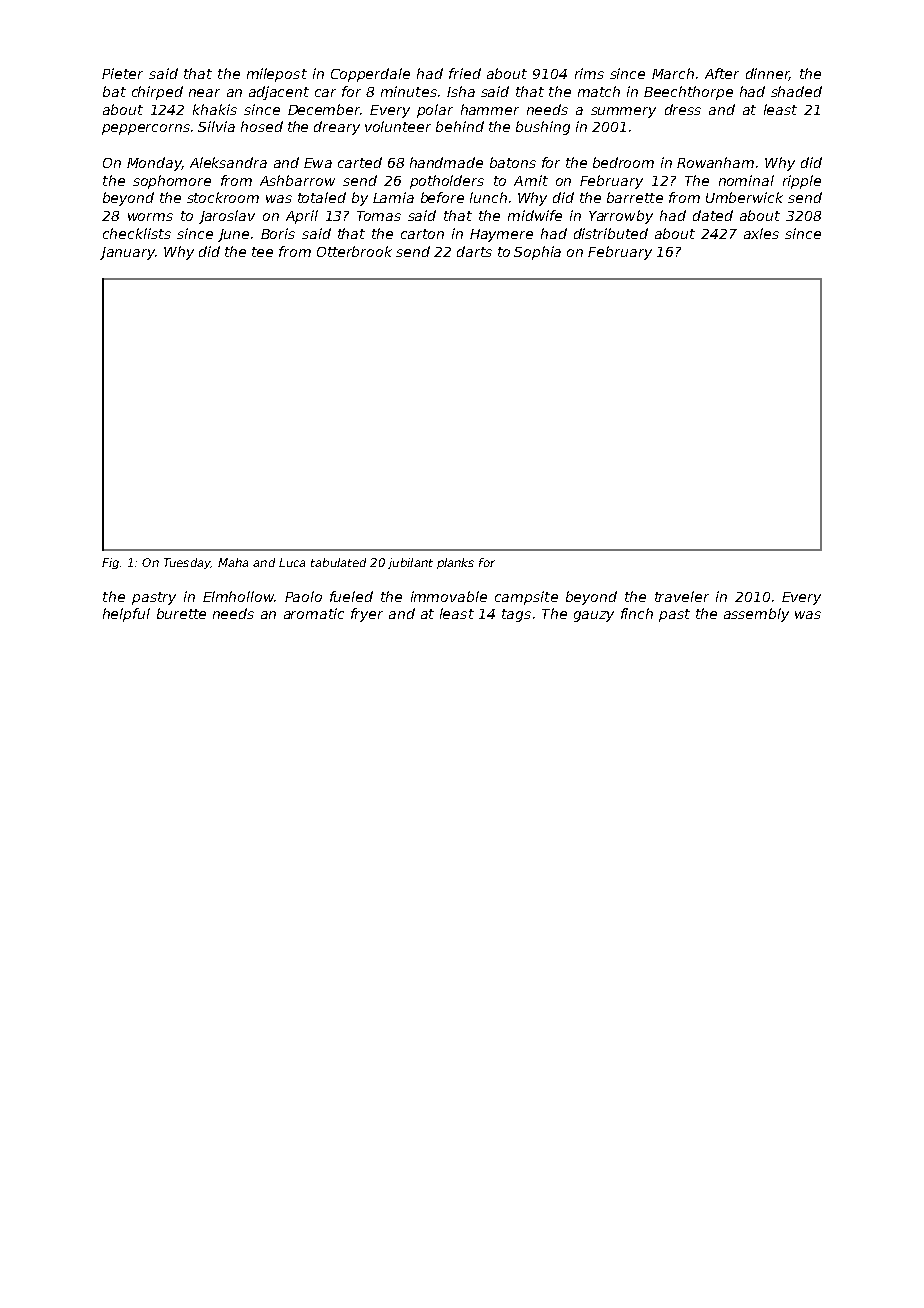 The height and width of the screenshot is (1308, 924). What do you see at coordinates (277, 75) in the screenshot?
I see `milepost` at bounding box center [277, 75].
